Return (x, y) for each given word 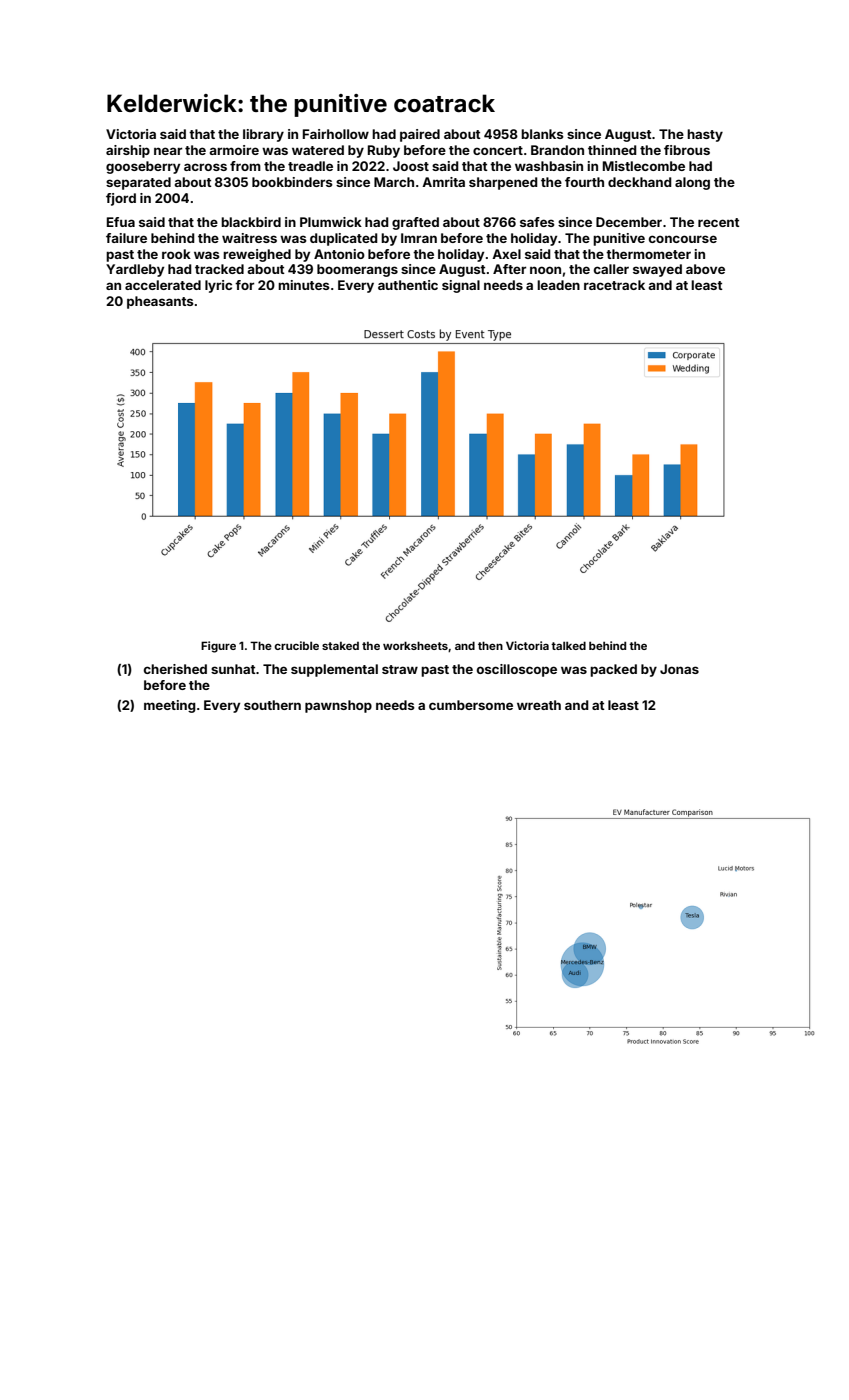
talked (568, 645)
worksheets (415, 645)
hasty (705, 135)
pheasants (160, 302)
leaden (558, 285)
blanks (542, 134)
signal (461, 286)
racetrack (614, 285)
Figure (218, 647)
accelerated (163, 285)
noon (545, 270)
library (263, 135)
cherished (175, 669)
